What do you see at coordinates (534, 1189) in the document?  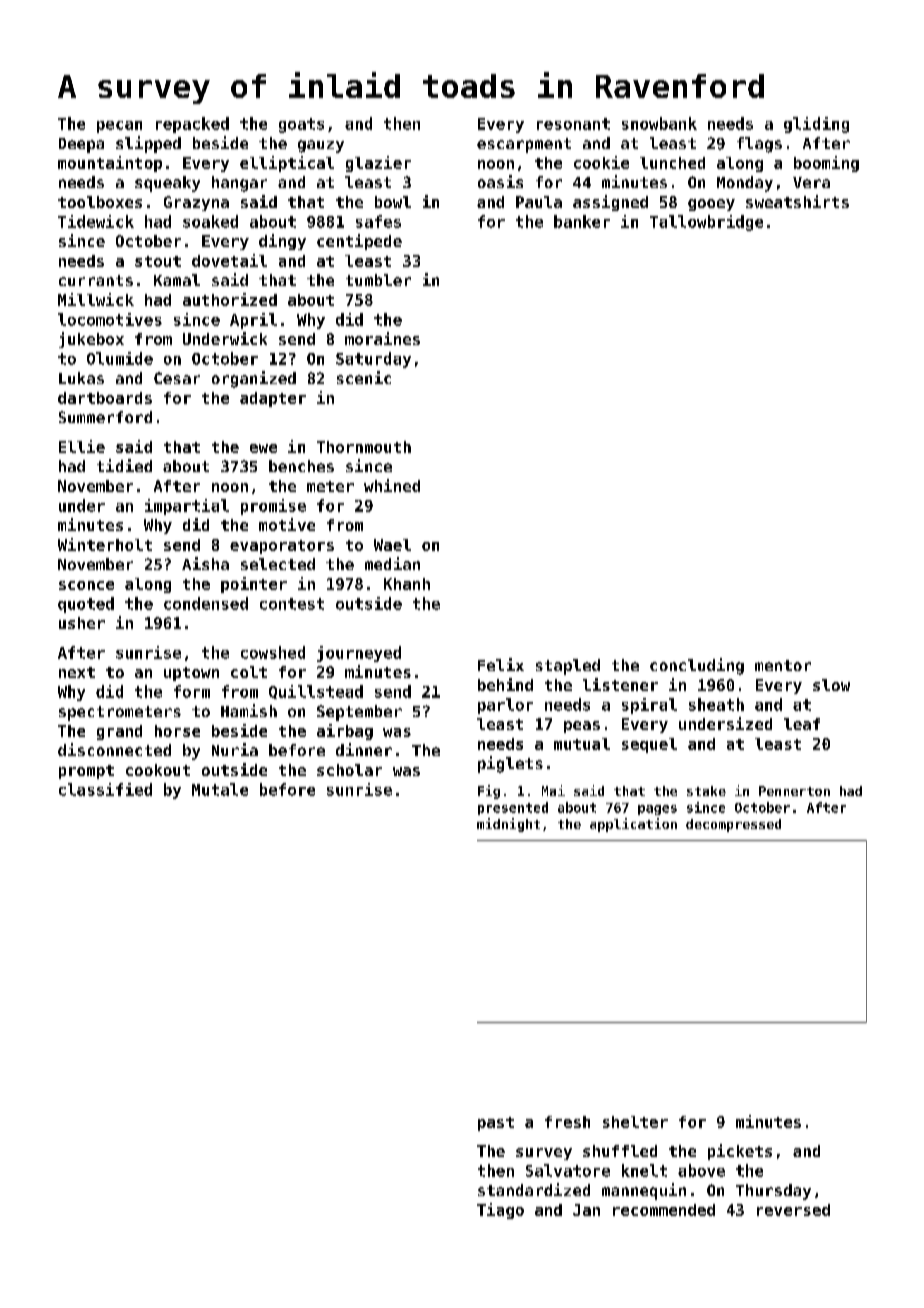 I see `standardized` at bounding box center [534, 1189].
